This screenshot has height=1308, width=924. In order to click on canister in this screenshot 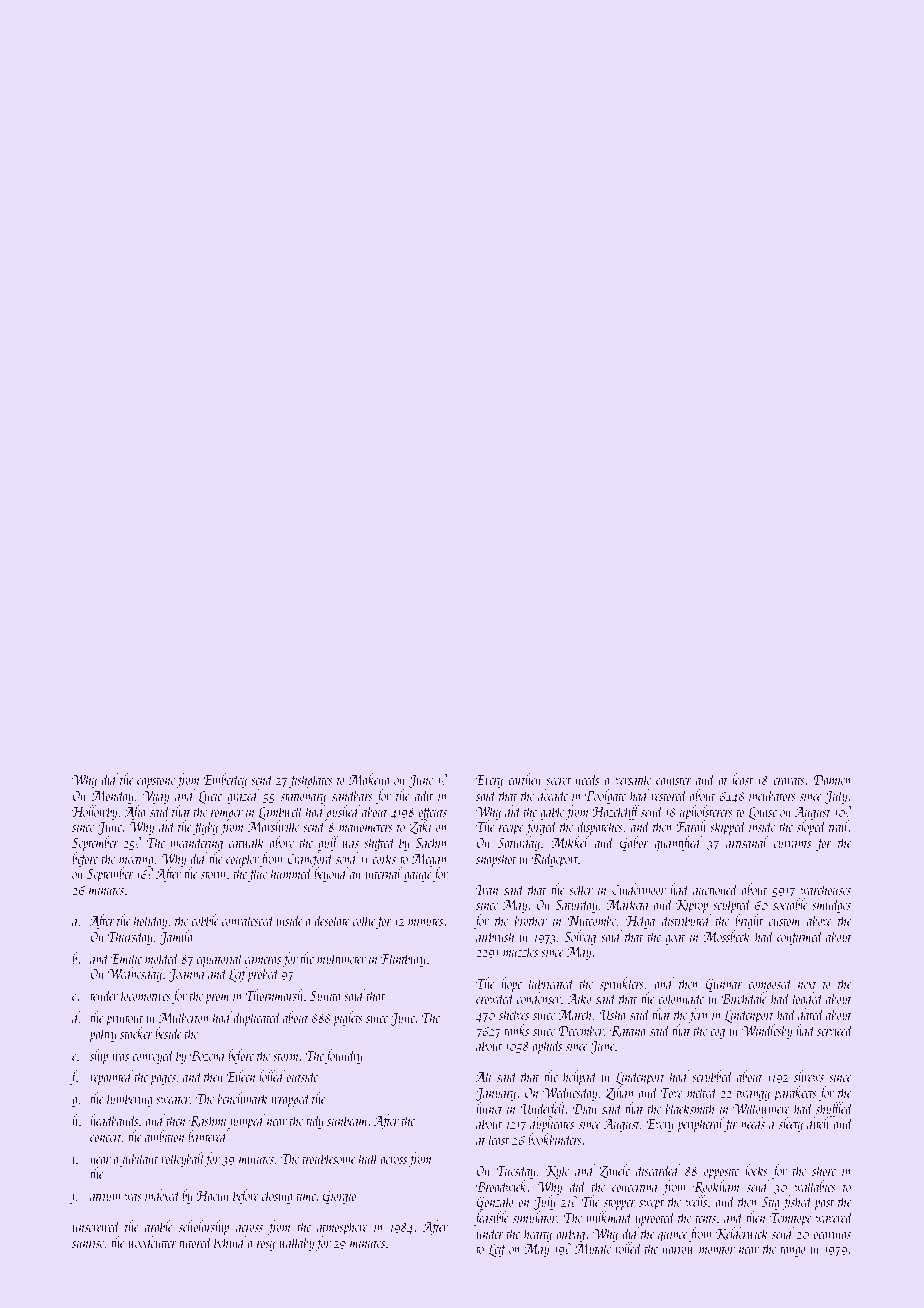, I will do `click(674, 780)`.
